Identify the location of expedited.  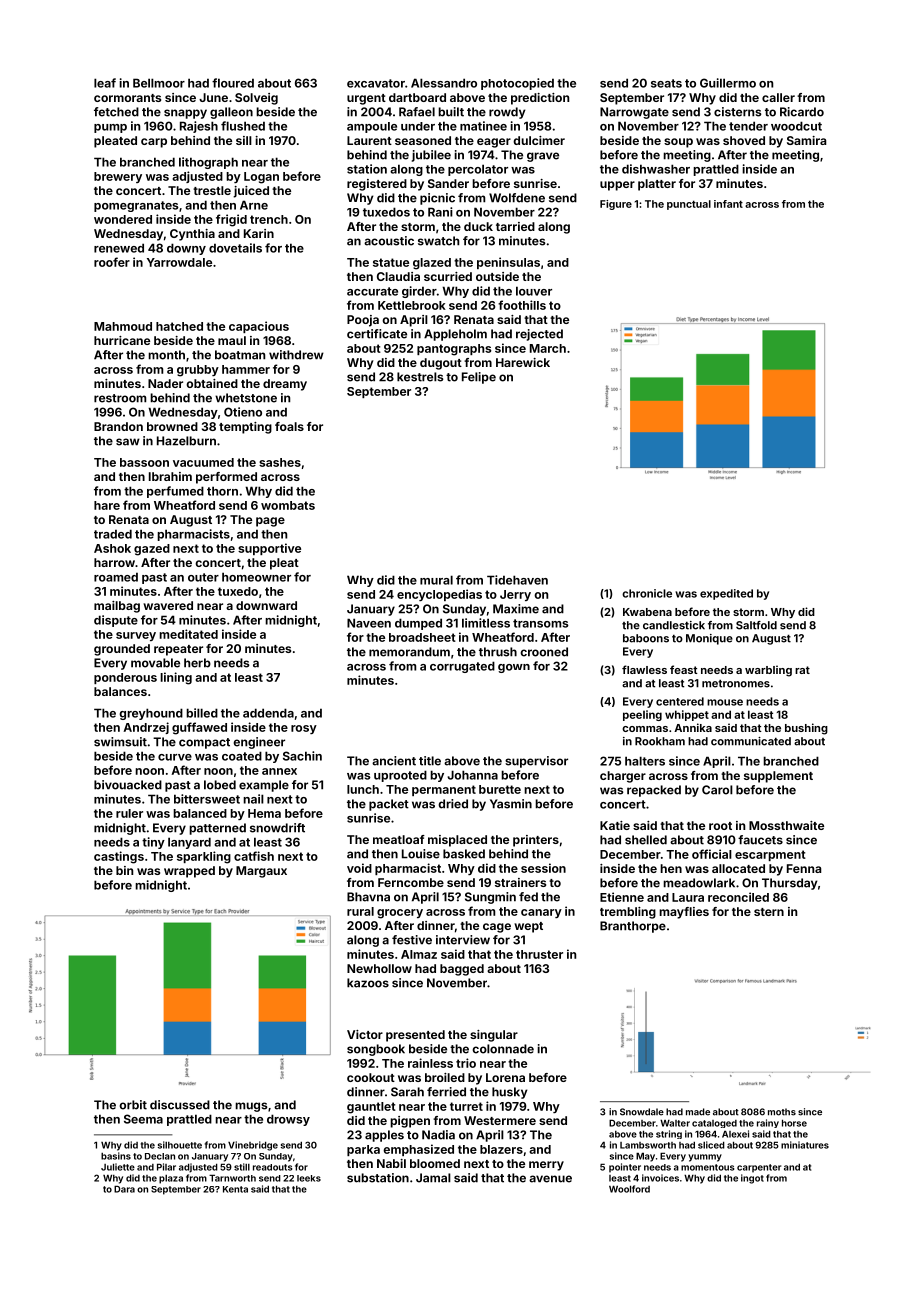
(726, 594).
